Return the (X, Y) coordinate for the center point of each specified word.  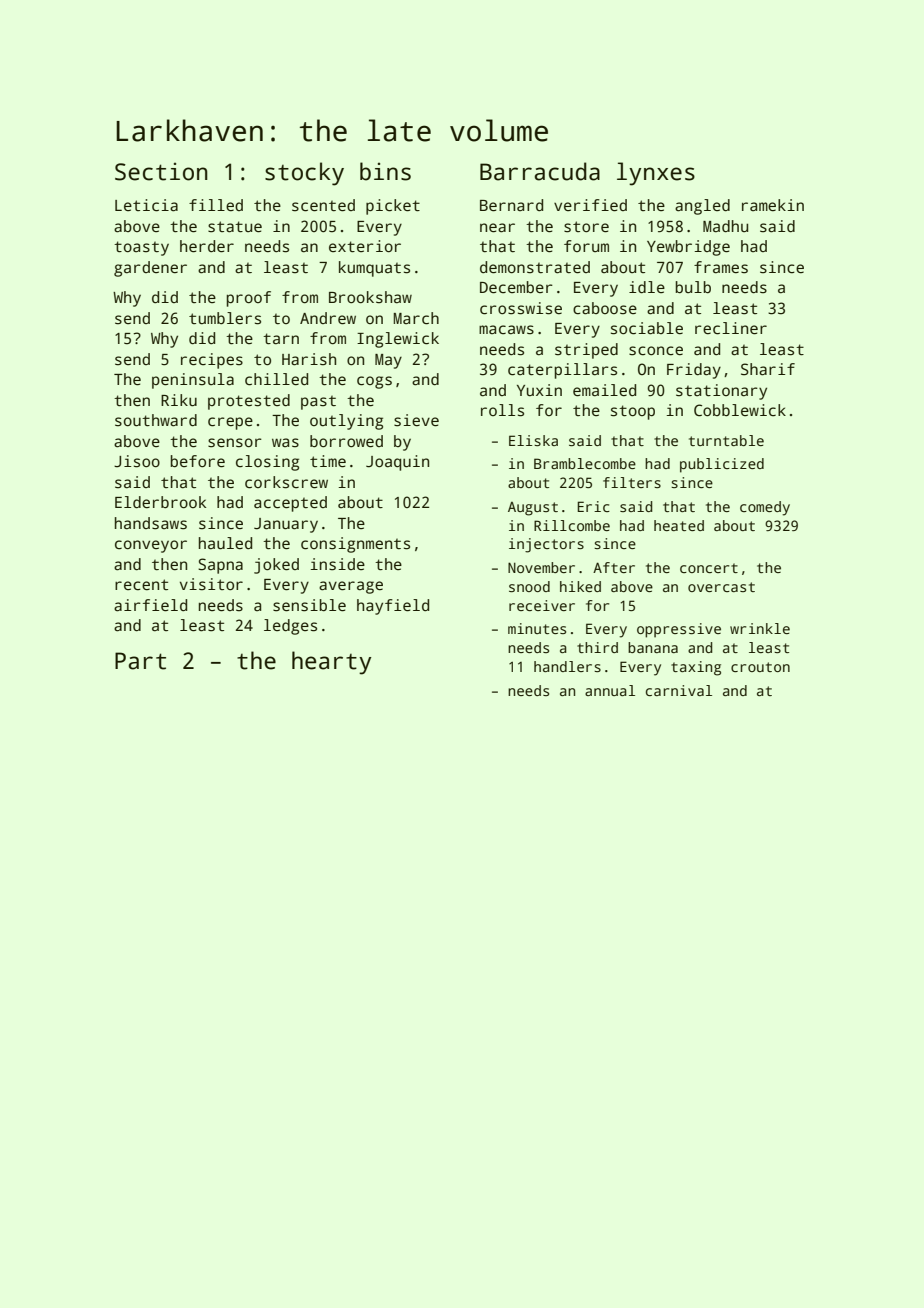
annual (610, 690)
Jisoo (137, 461)
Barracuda (540, 171)
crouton (760, 667)
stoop (633, 412)
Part (140, 661)
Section (161, 172)
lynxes (656, 174)
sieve (416, 420)
